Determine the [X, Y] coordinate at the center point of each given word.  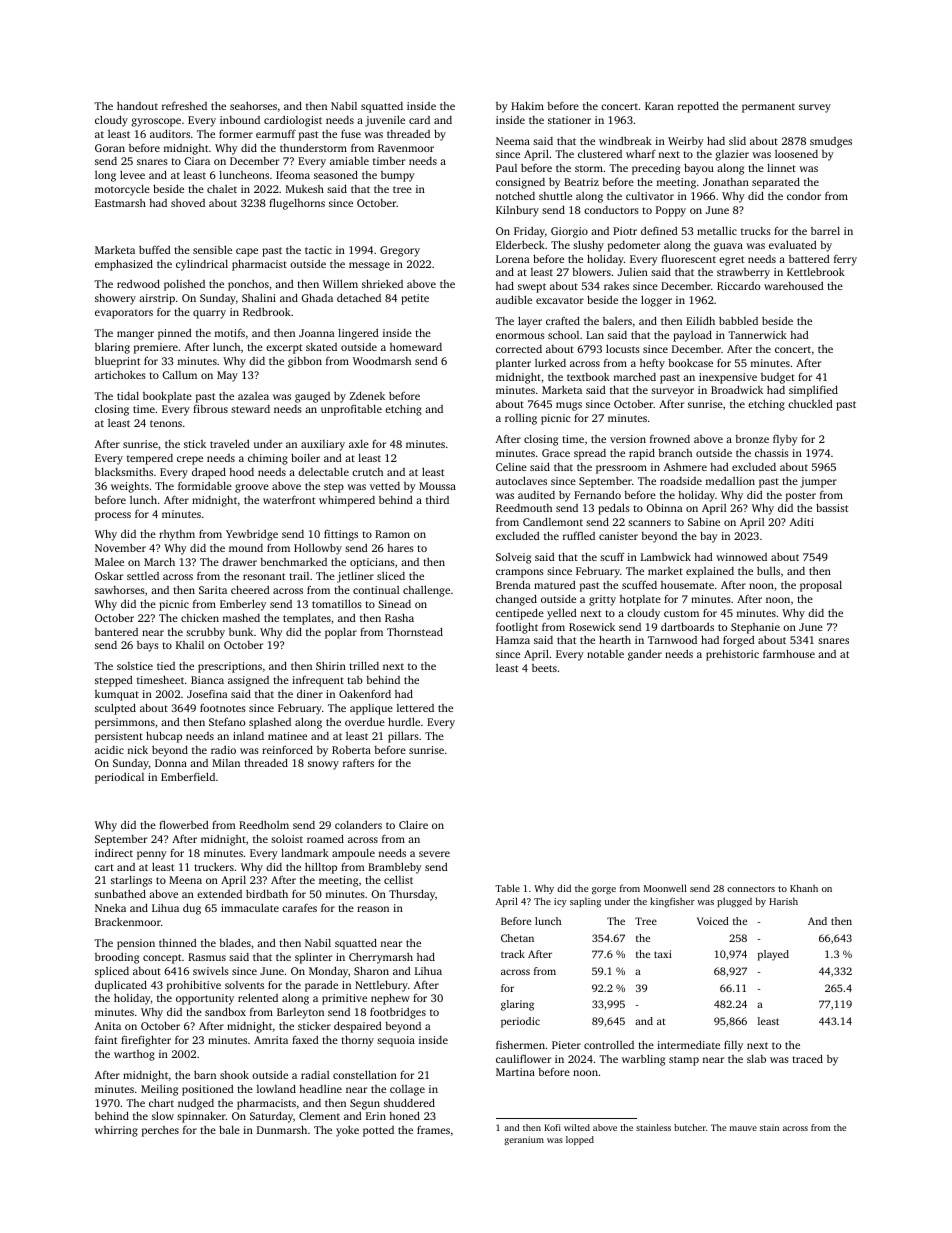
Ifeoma [293, 175]
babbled [738, 320]
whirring [116, 1131]
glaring [517, 1005]
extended [219, 894]
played [773, 955]
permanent [768, 108]
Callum [180, 375]
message [369, 266]
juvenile [385, 121]
